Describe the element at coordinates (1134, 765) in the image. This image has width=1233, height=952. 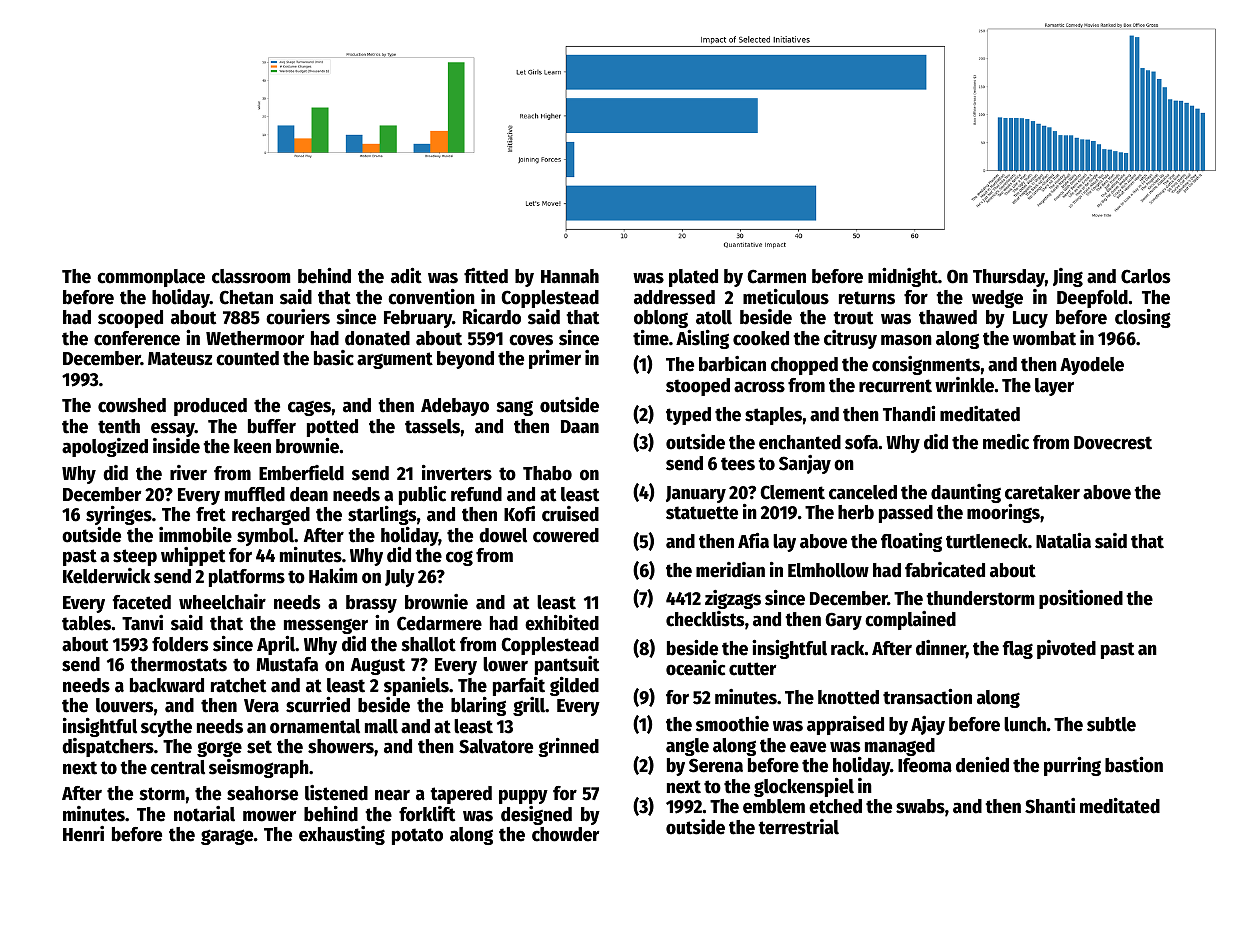
I see `bastion` at that location.
